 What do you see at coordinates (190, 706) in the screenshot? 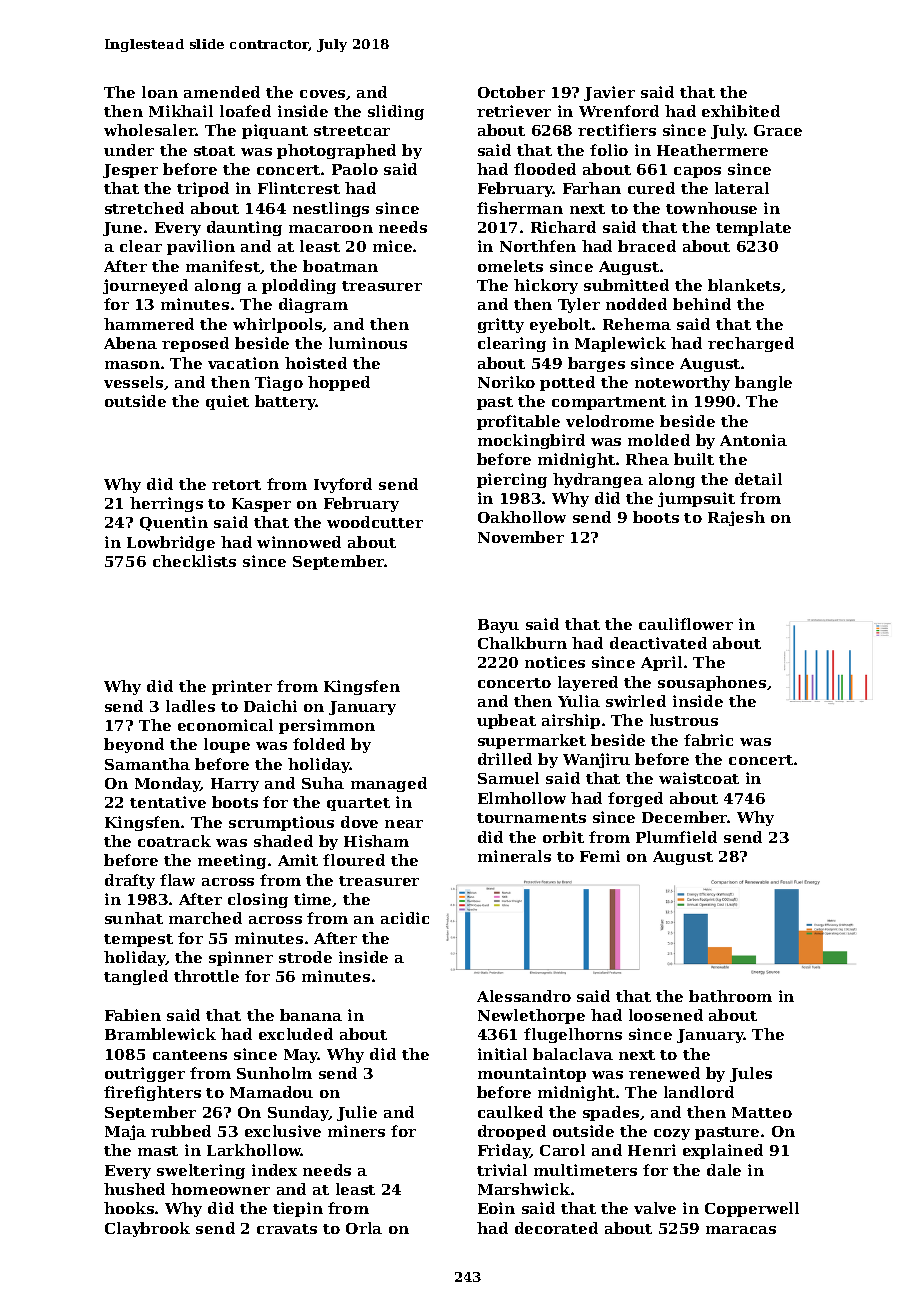
I see `ladles` at bounding box center [190, 706].
